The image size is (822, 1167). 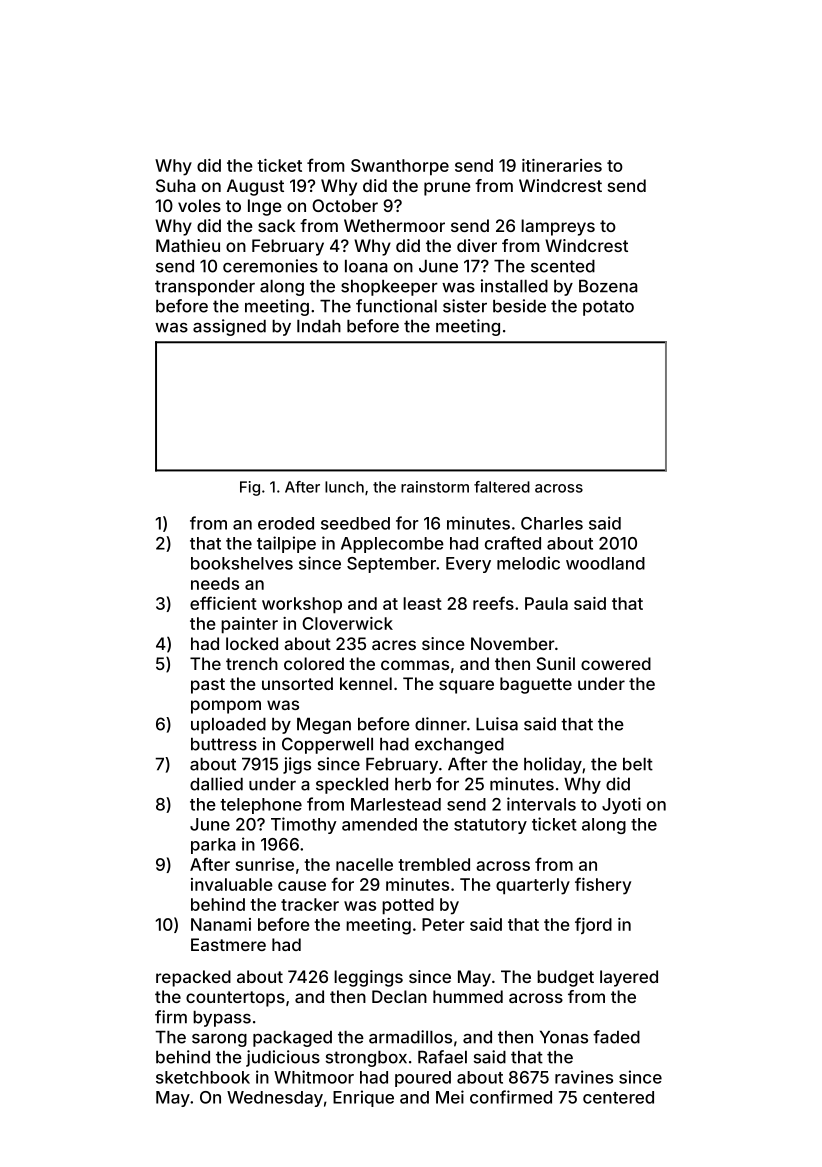 What do you see at coordinates (250, 488) in the image?
I see `Fig` at bounding box center [250, 488].
